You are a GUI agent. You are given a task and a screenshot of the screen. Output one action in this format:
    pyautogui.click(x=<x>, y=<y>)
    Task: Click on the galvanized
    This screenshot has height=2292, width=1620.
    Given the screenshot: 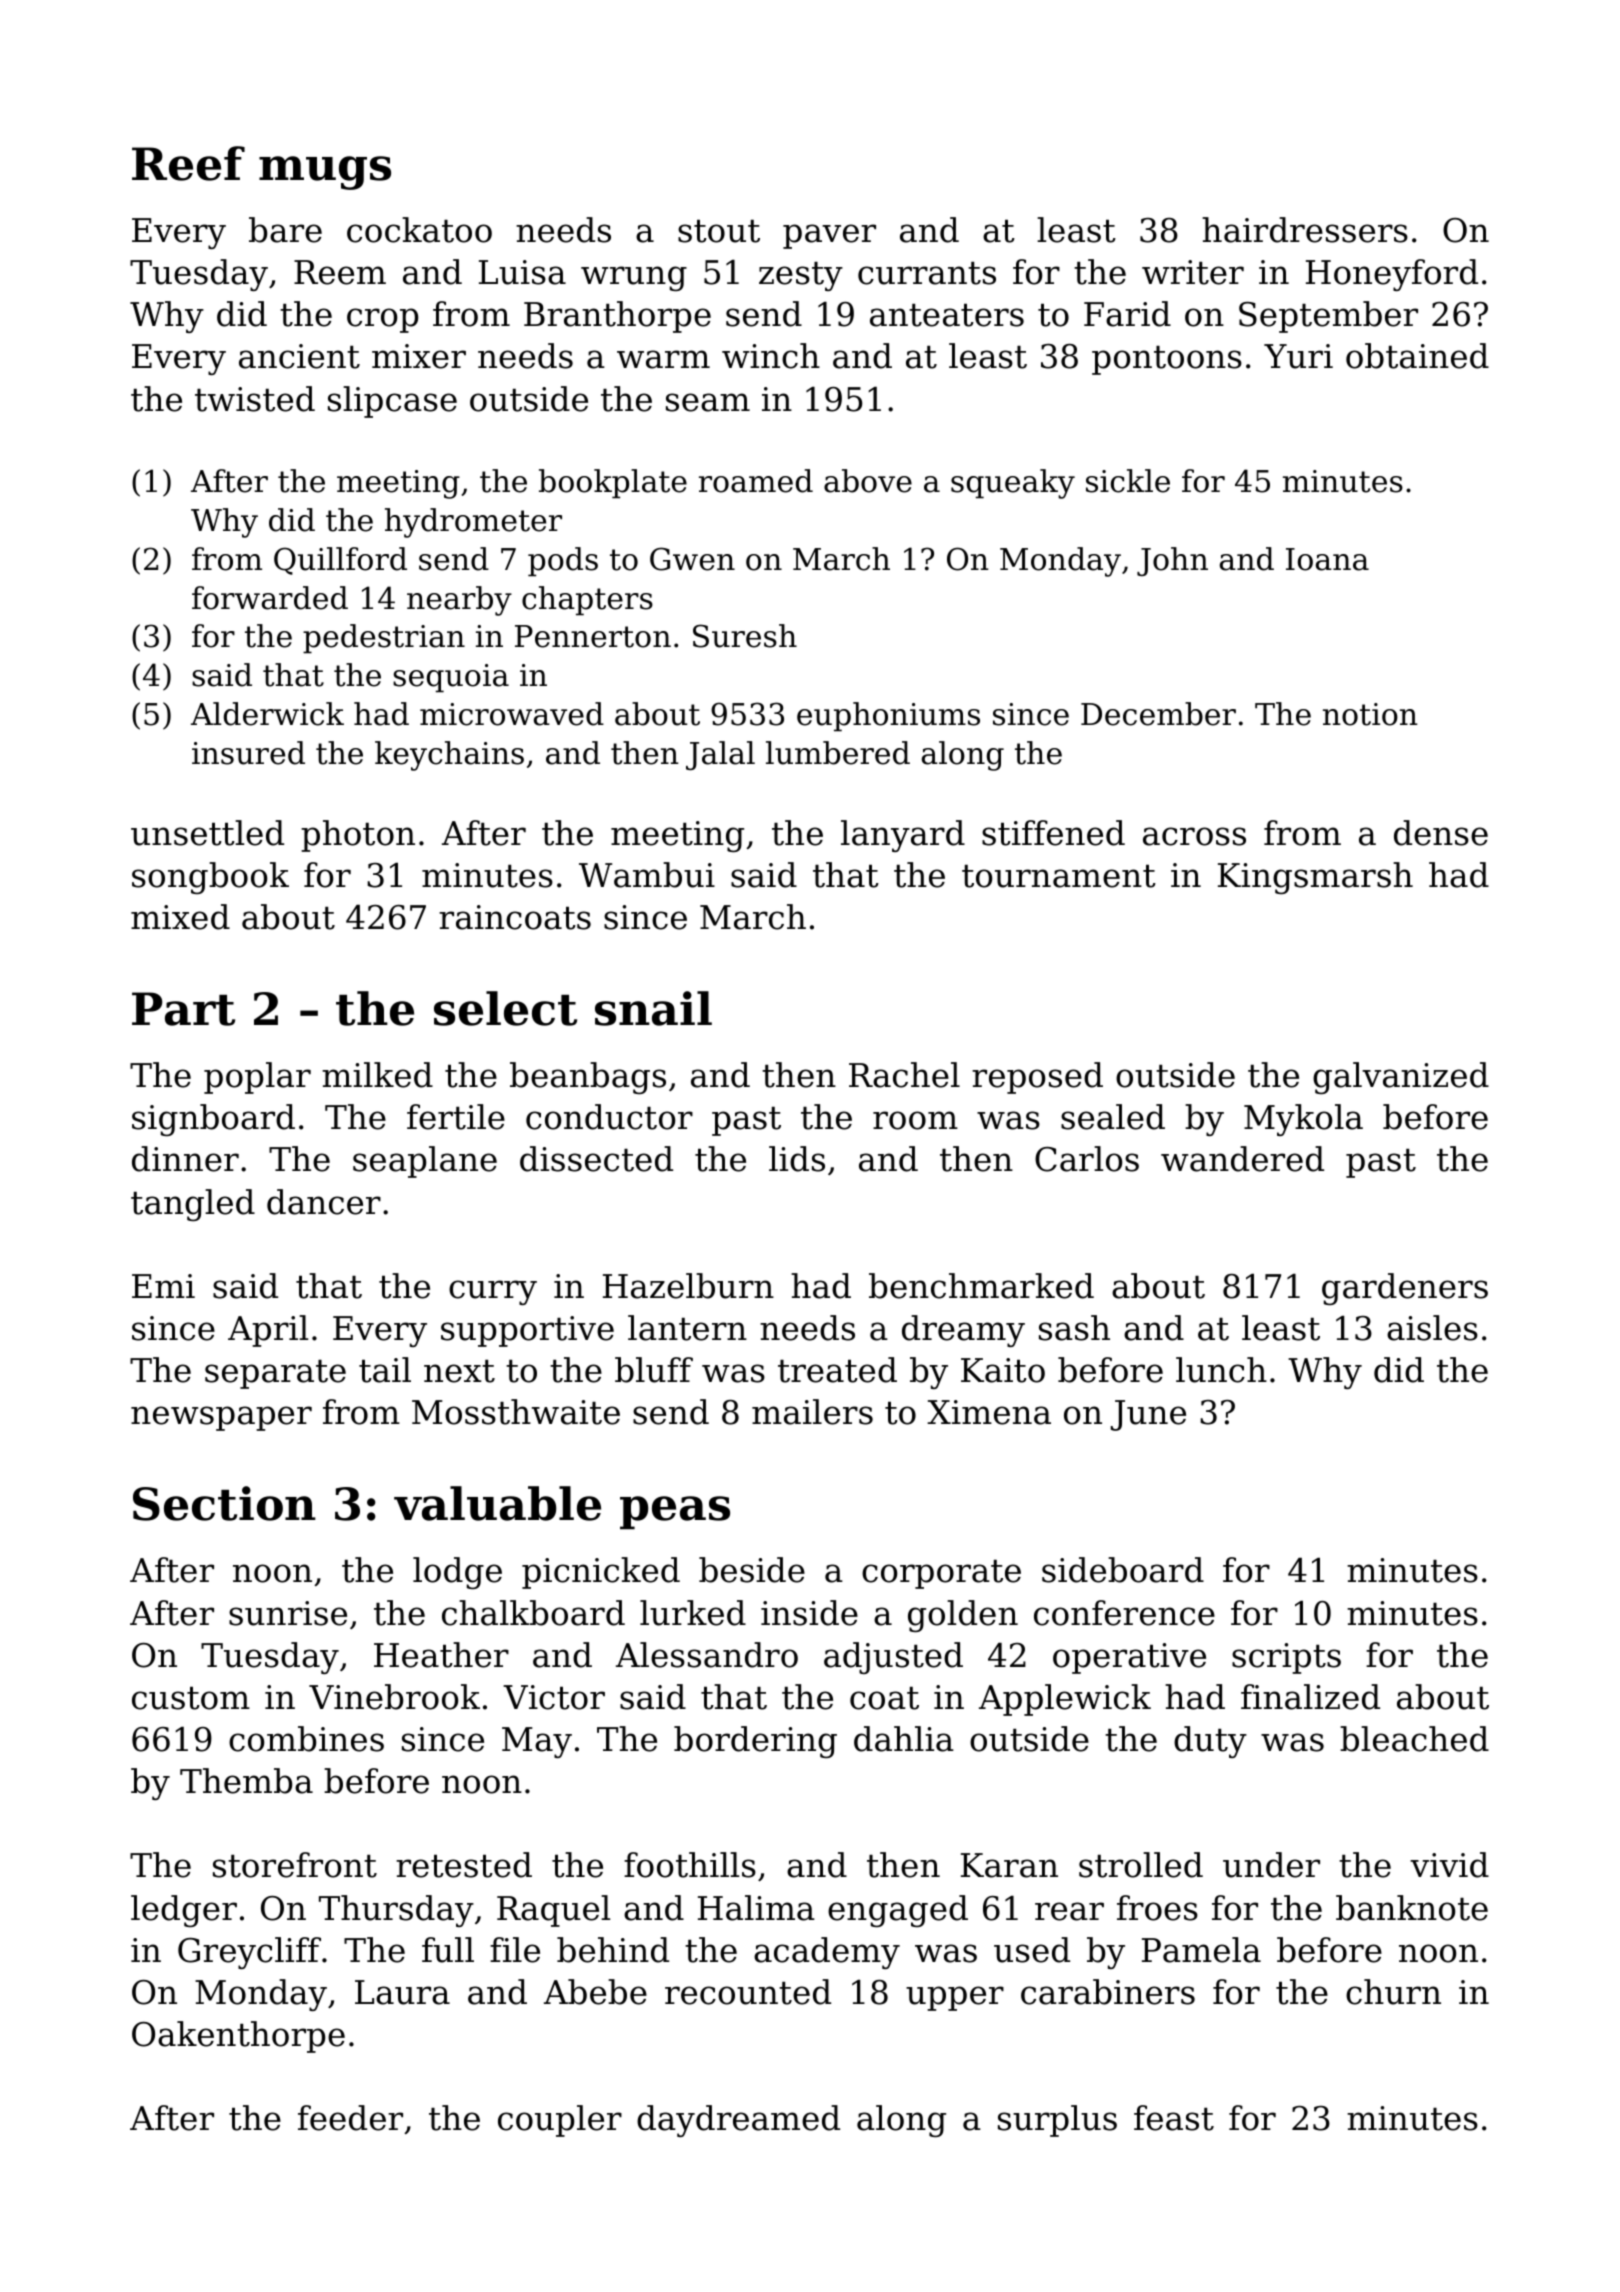 What is the action you would take?
    pyautogui.click(x=1401, y=1078)
